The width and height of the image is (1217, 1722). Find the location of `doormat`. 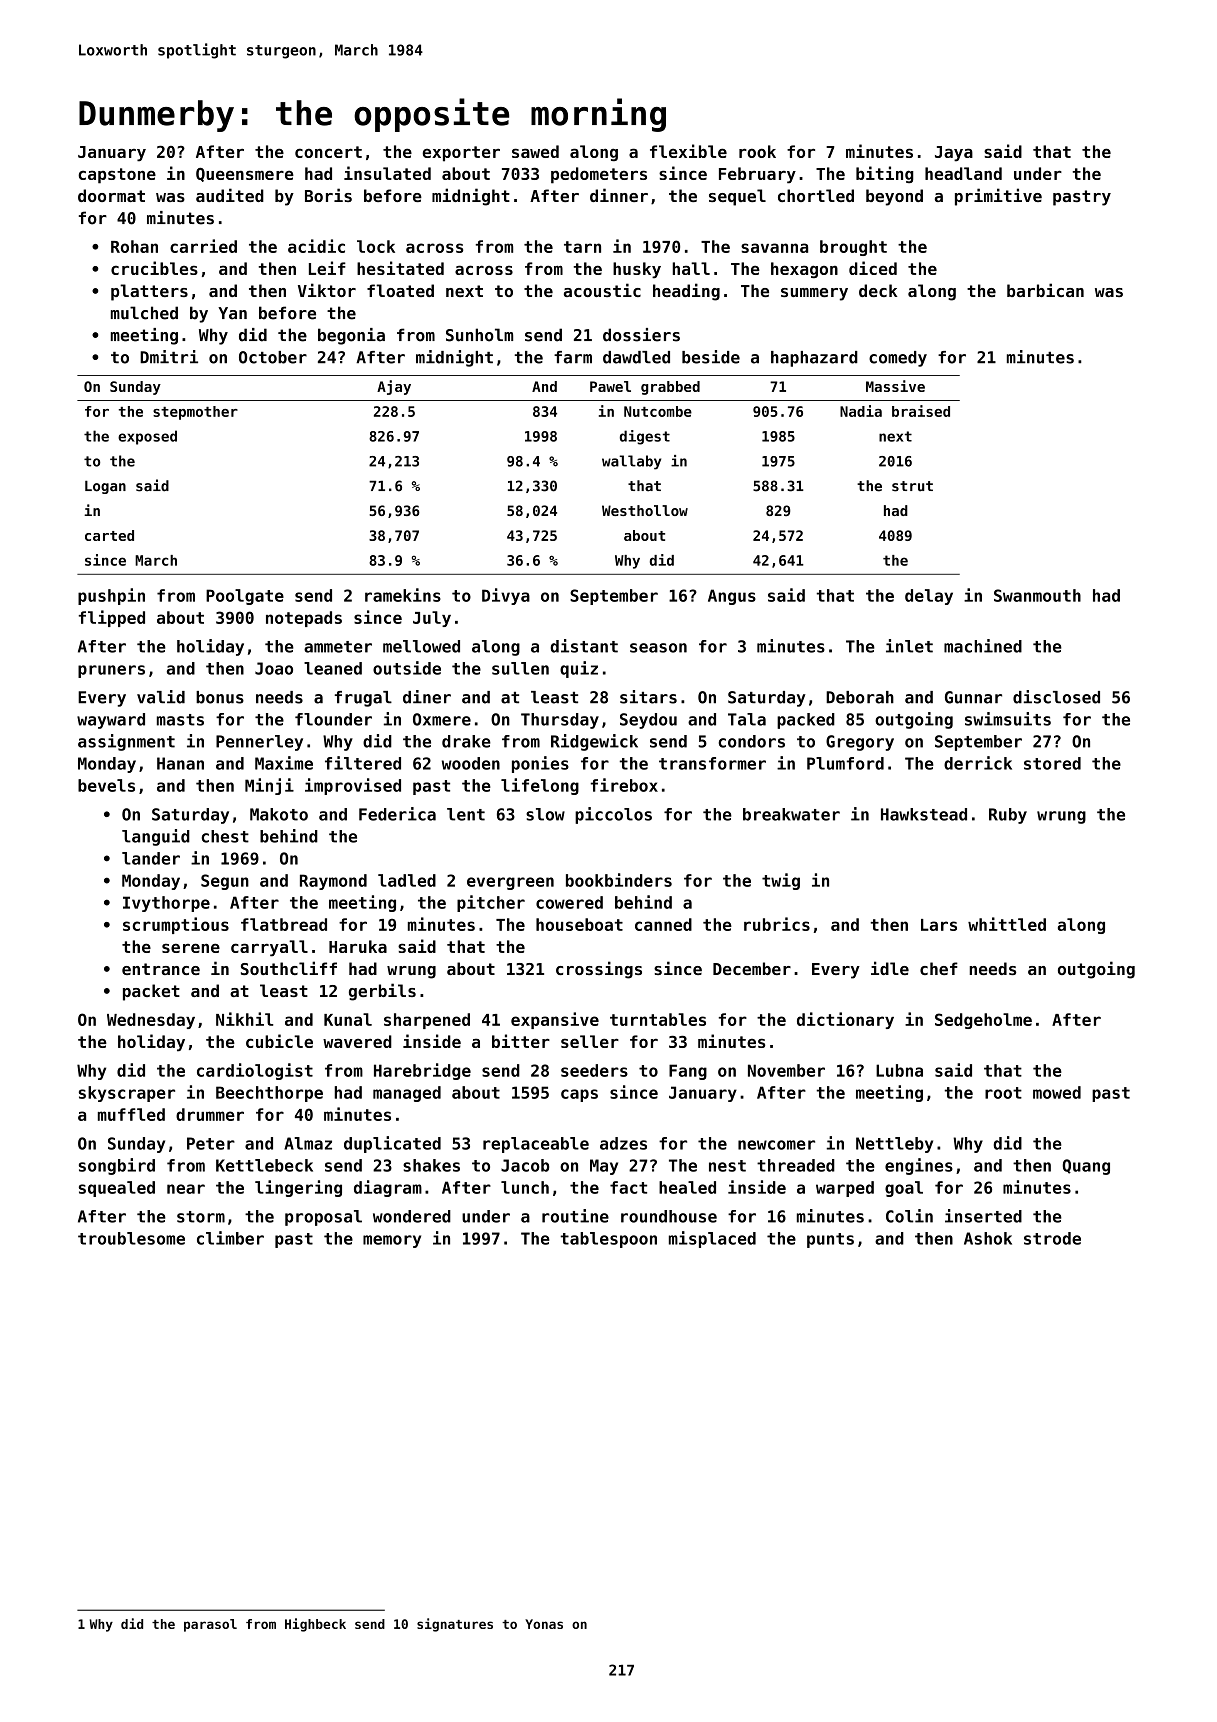

doormat is located at coordinates (111, 195).
